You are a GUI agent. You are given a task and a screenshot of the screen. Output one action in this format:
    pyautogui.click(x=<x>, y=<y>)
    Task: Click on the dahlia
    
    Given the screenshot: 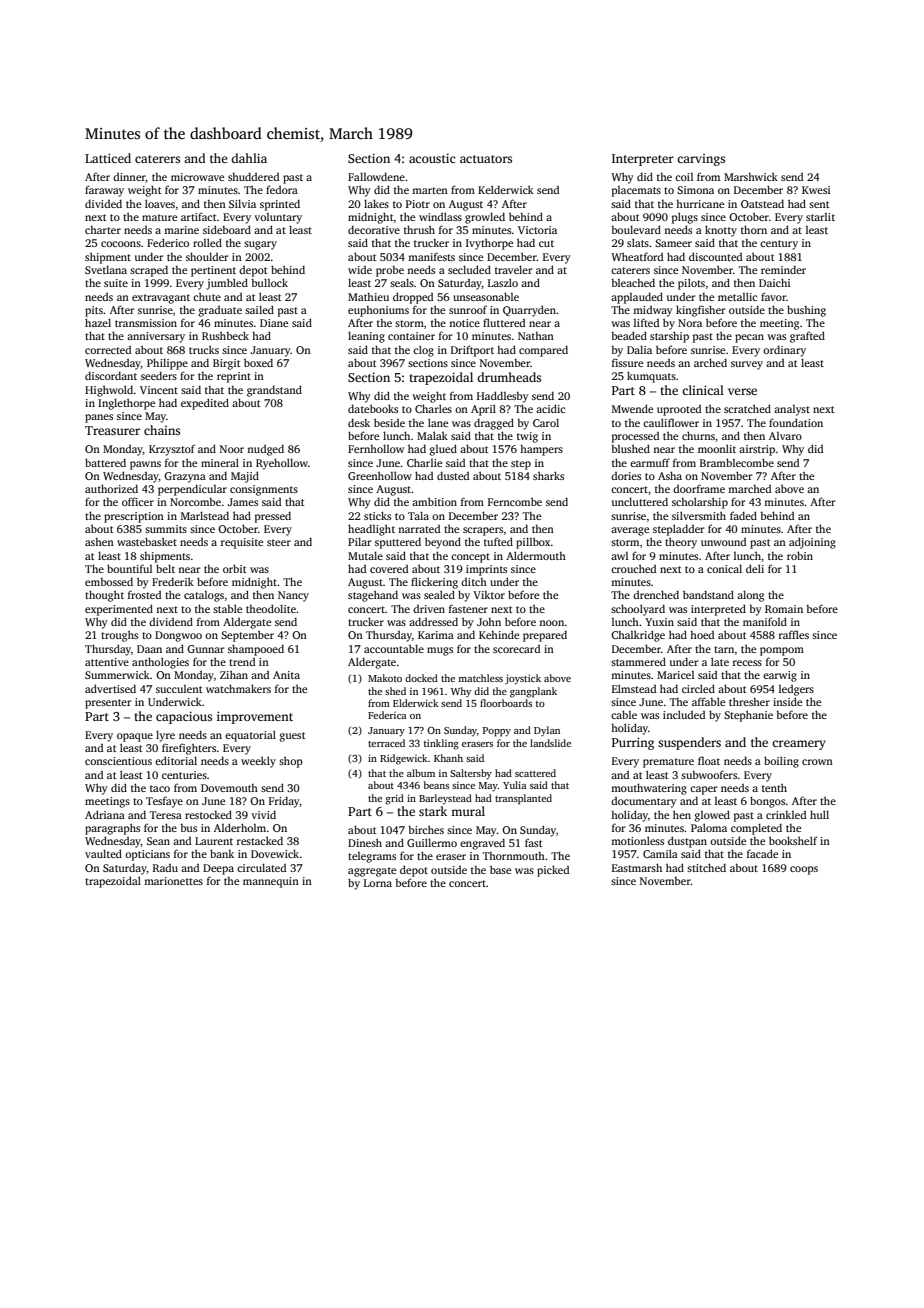 What is the action you would take?
    pyautogui.click(x=249, y=158)
